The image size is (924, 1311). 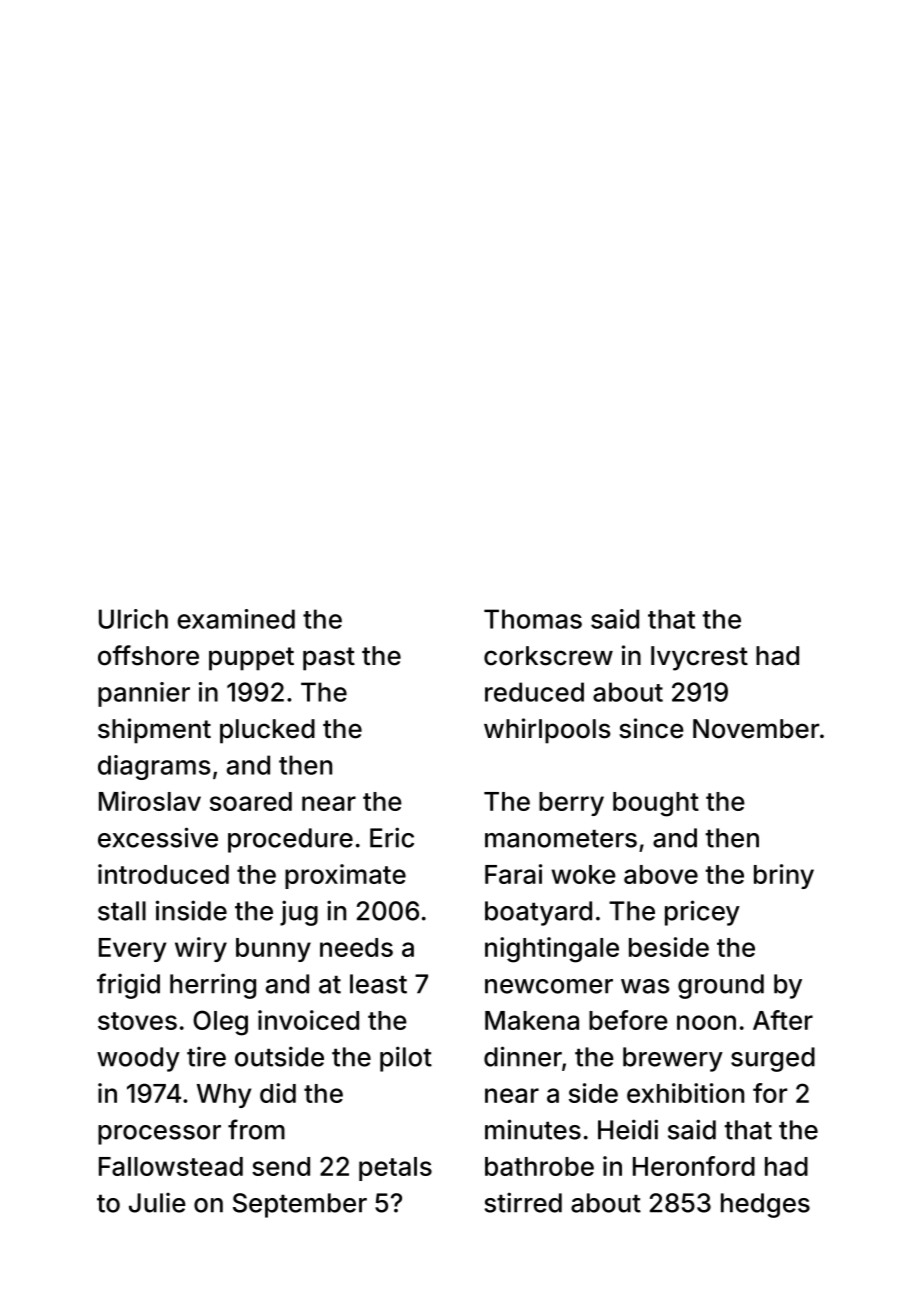 What do you see at coordinates (523, 1202) in the page?
I see `stirred` at bounding box center [523, 1202].
